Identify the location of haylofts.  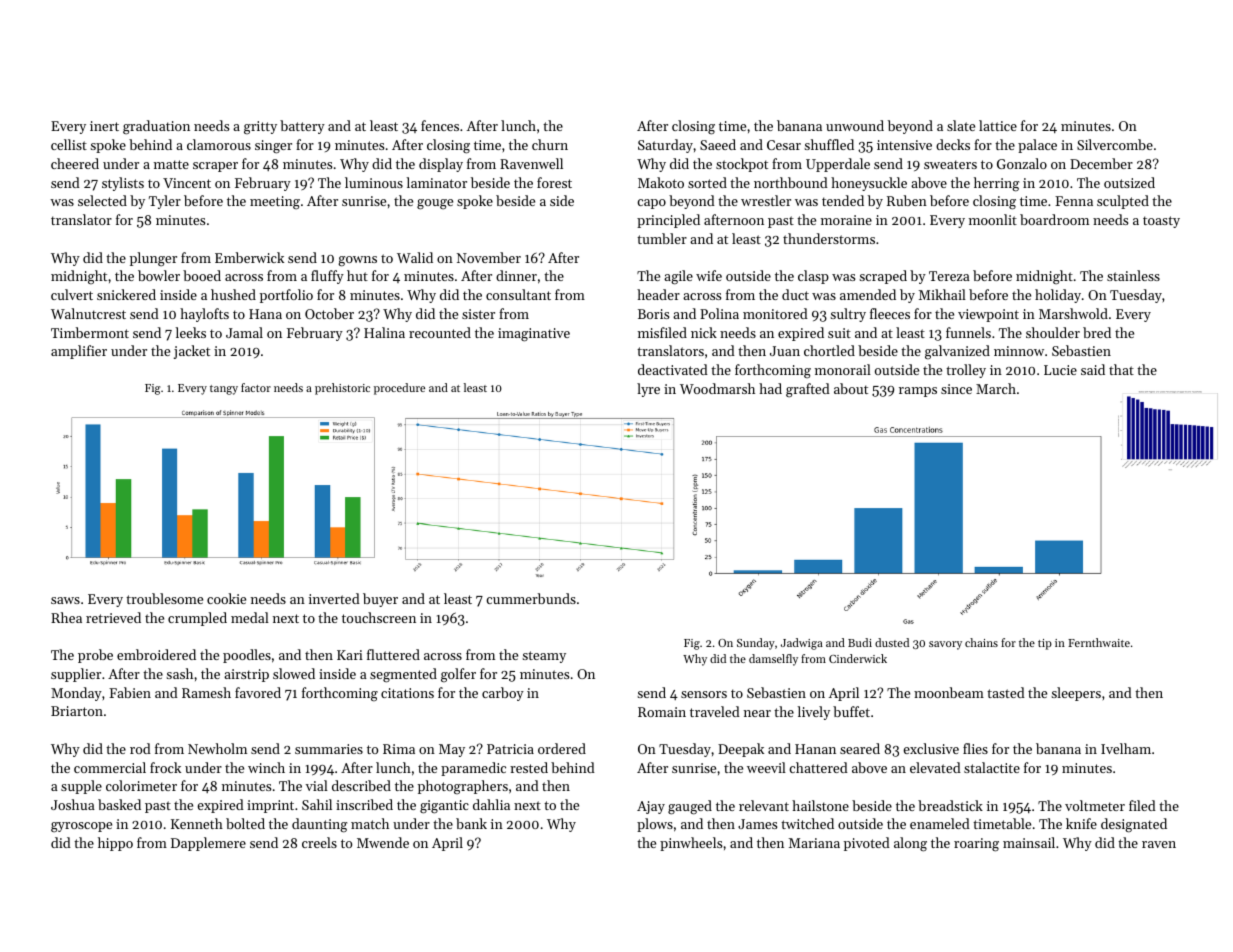
(204, 315).
